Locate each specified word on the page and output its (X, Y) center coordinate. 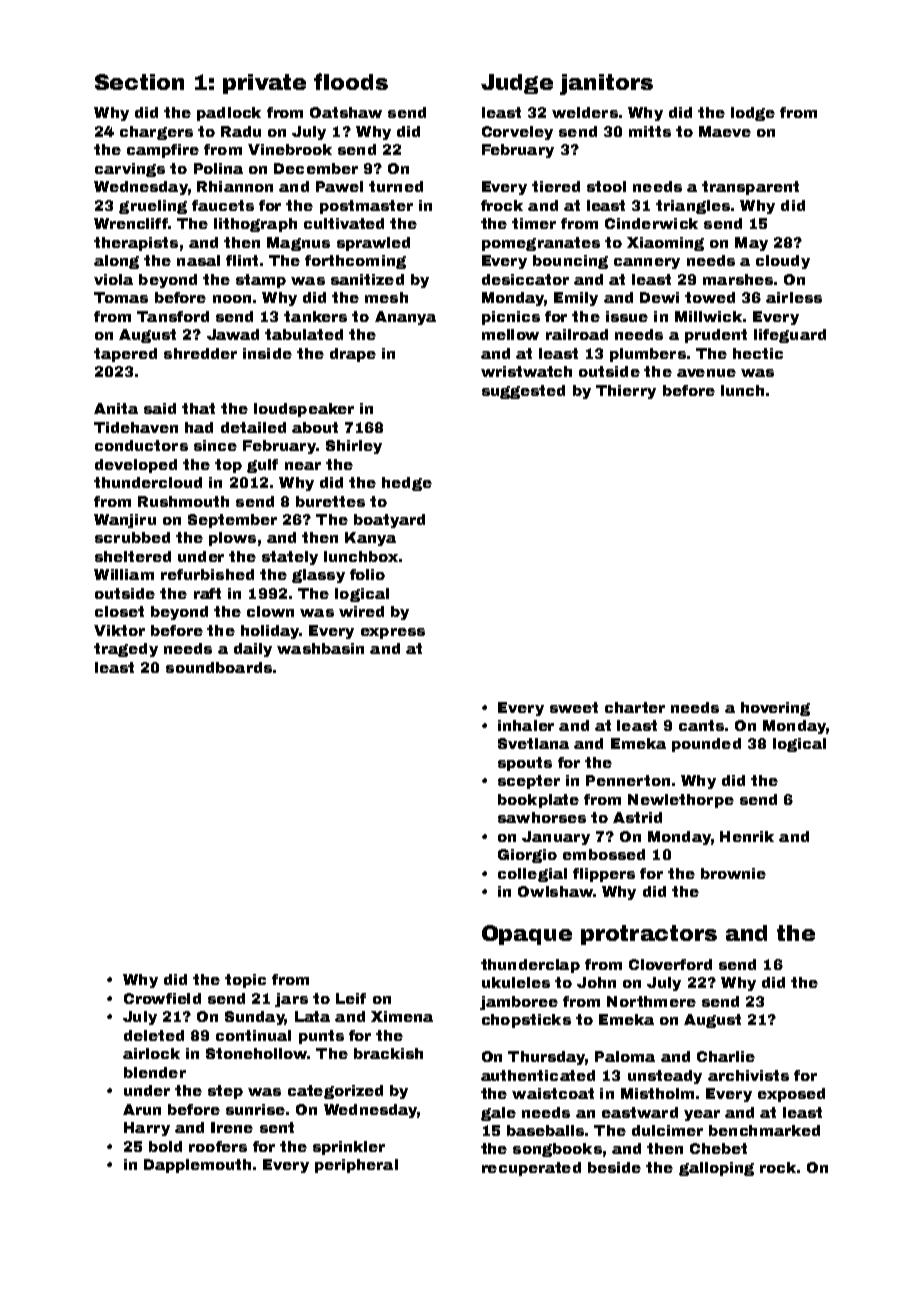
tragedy (126, 650)
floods (351, 81)
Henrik (747, 836)
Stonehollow (256, 1053)
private (264, 84)
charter (635, 707)
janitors (606, 84)
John (596, 982)
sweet (574, 707)
